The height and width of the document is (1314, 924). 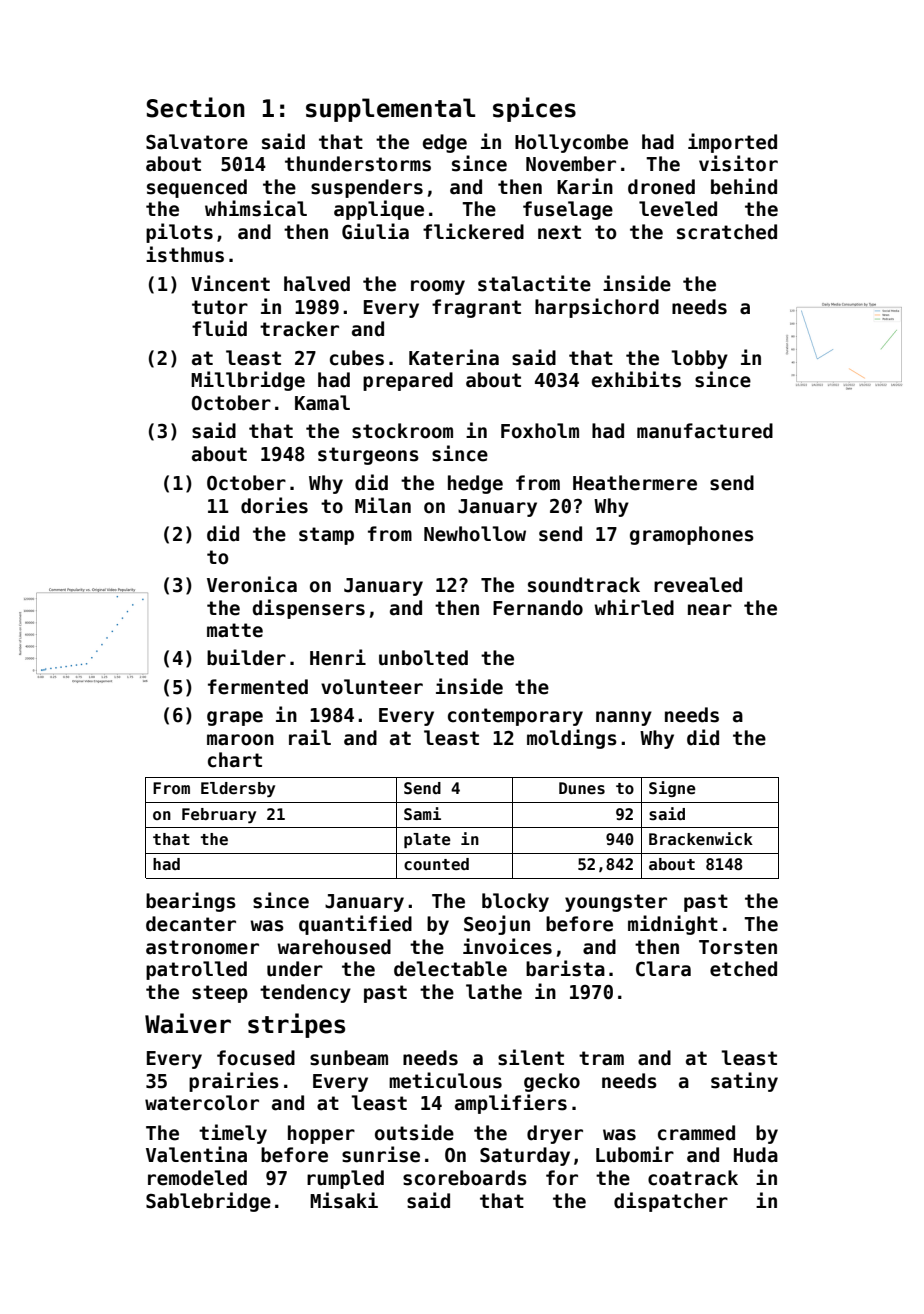 What do you see at coordinates (197, 142) in the document?
I see `Salvatore` at bounding box center [197, 142].
